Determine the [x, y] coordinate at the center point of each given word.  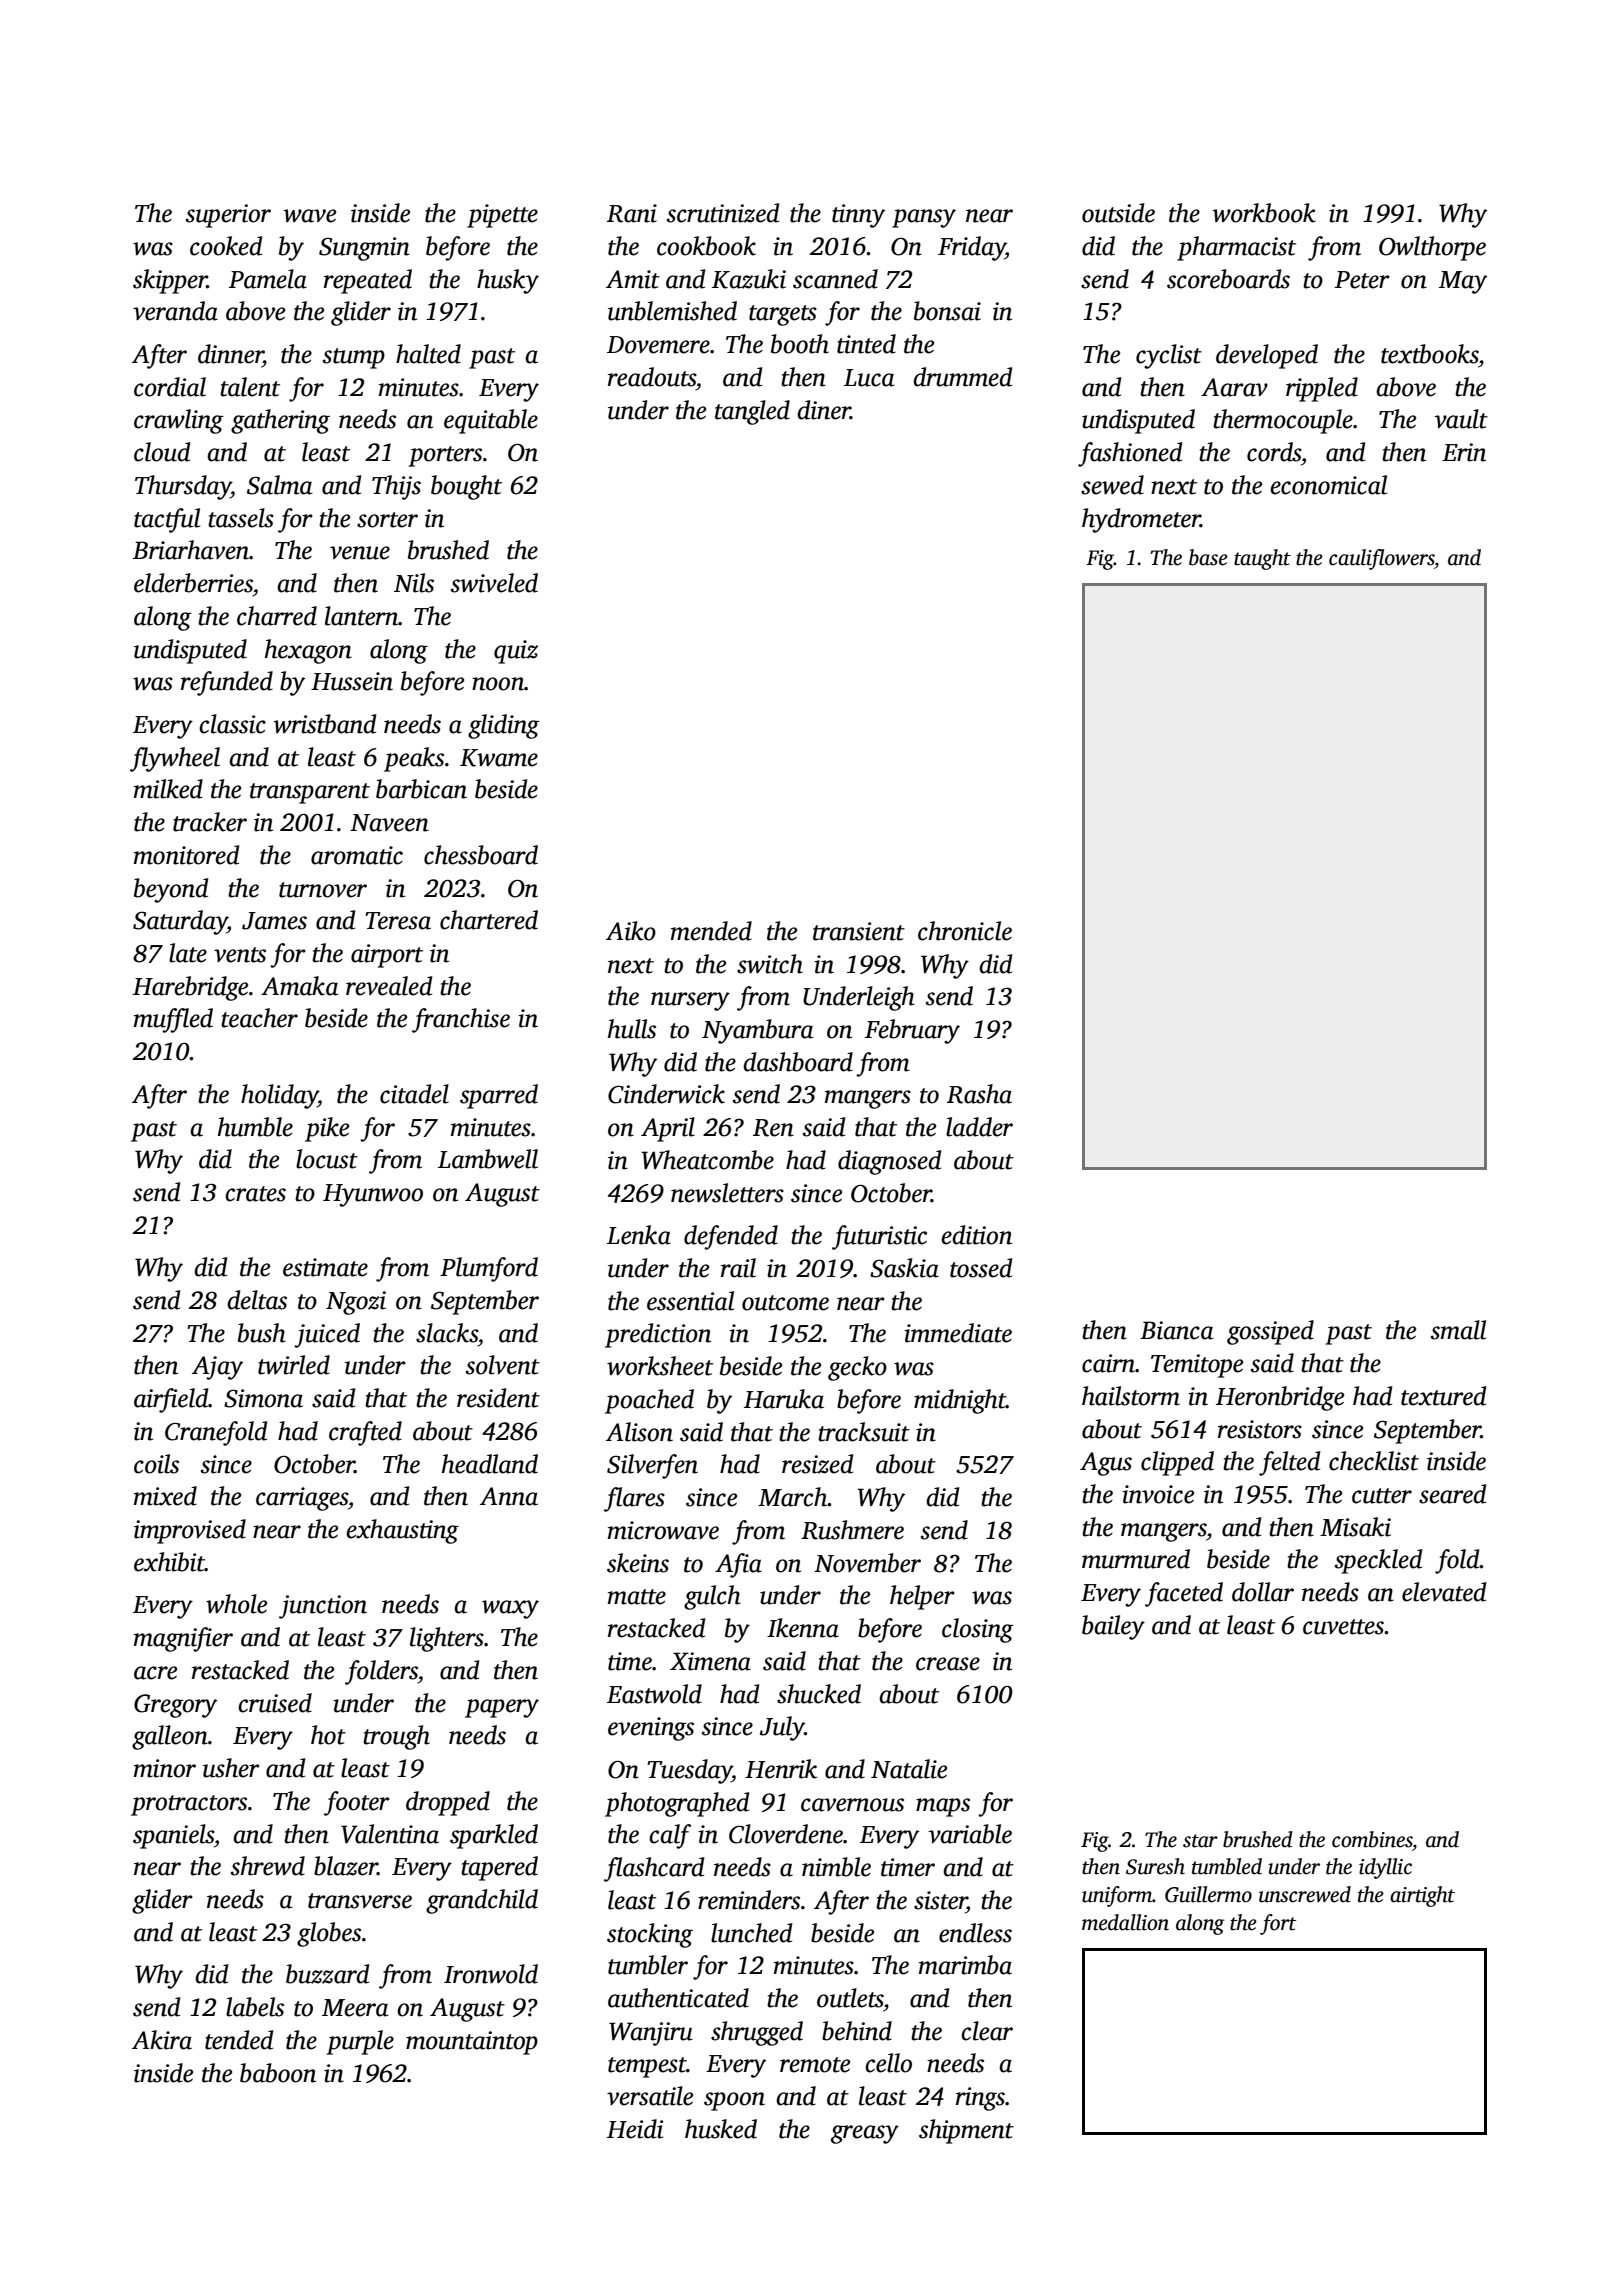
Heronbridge [1280, 1398]
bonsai [947, 311]
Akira [162, 2040]
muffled [173, 1020]
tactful [167, 520]
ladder [979, 1127]
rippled [1322, 389]
